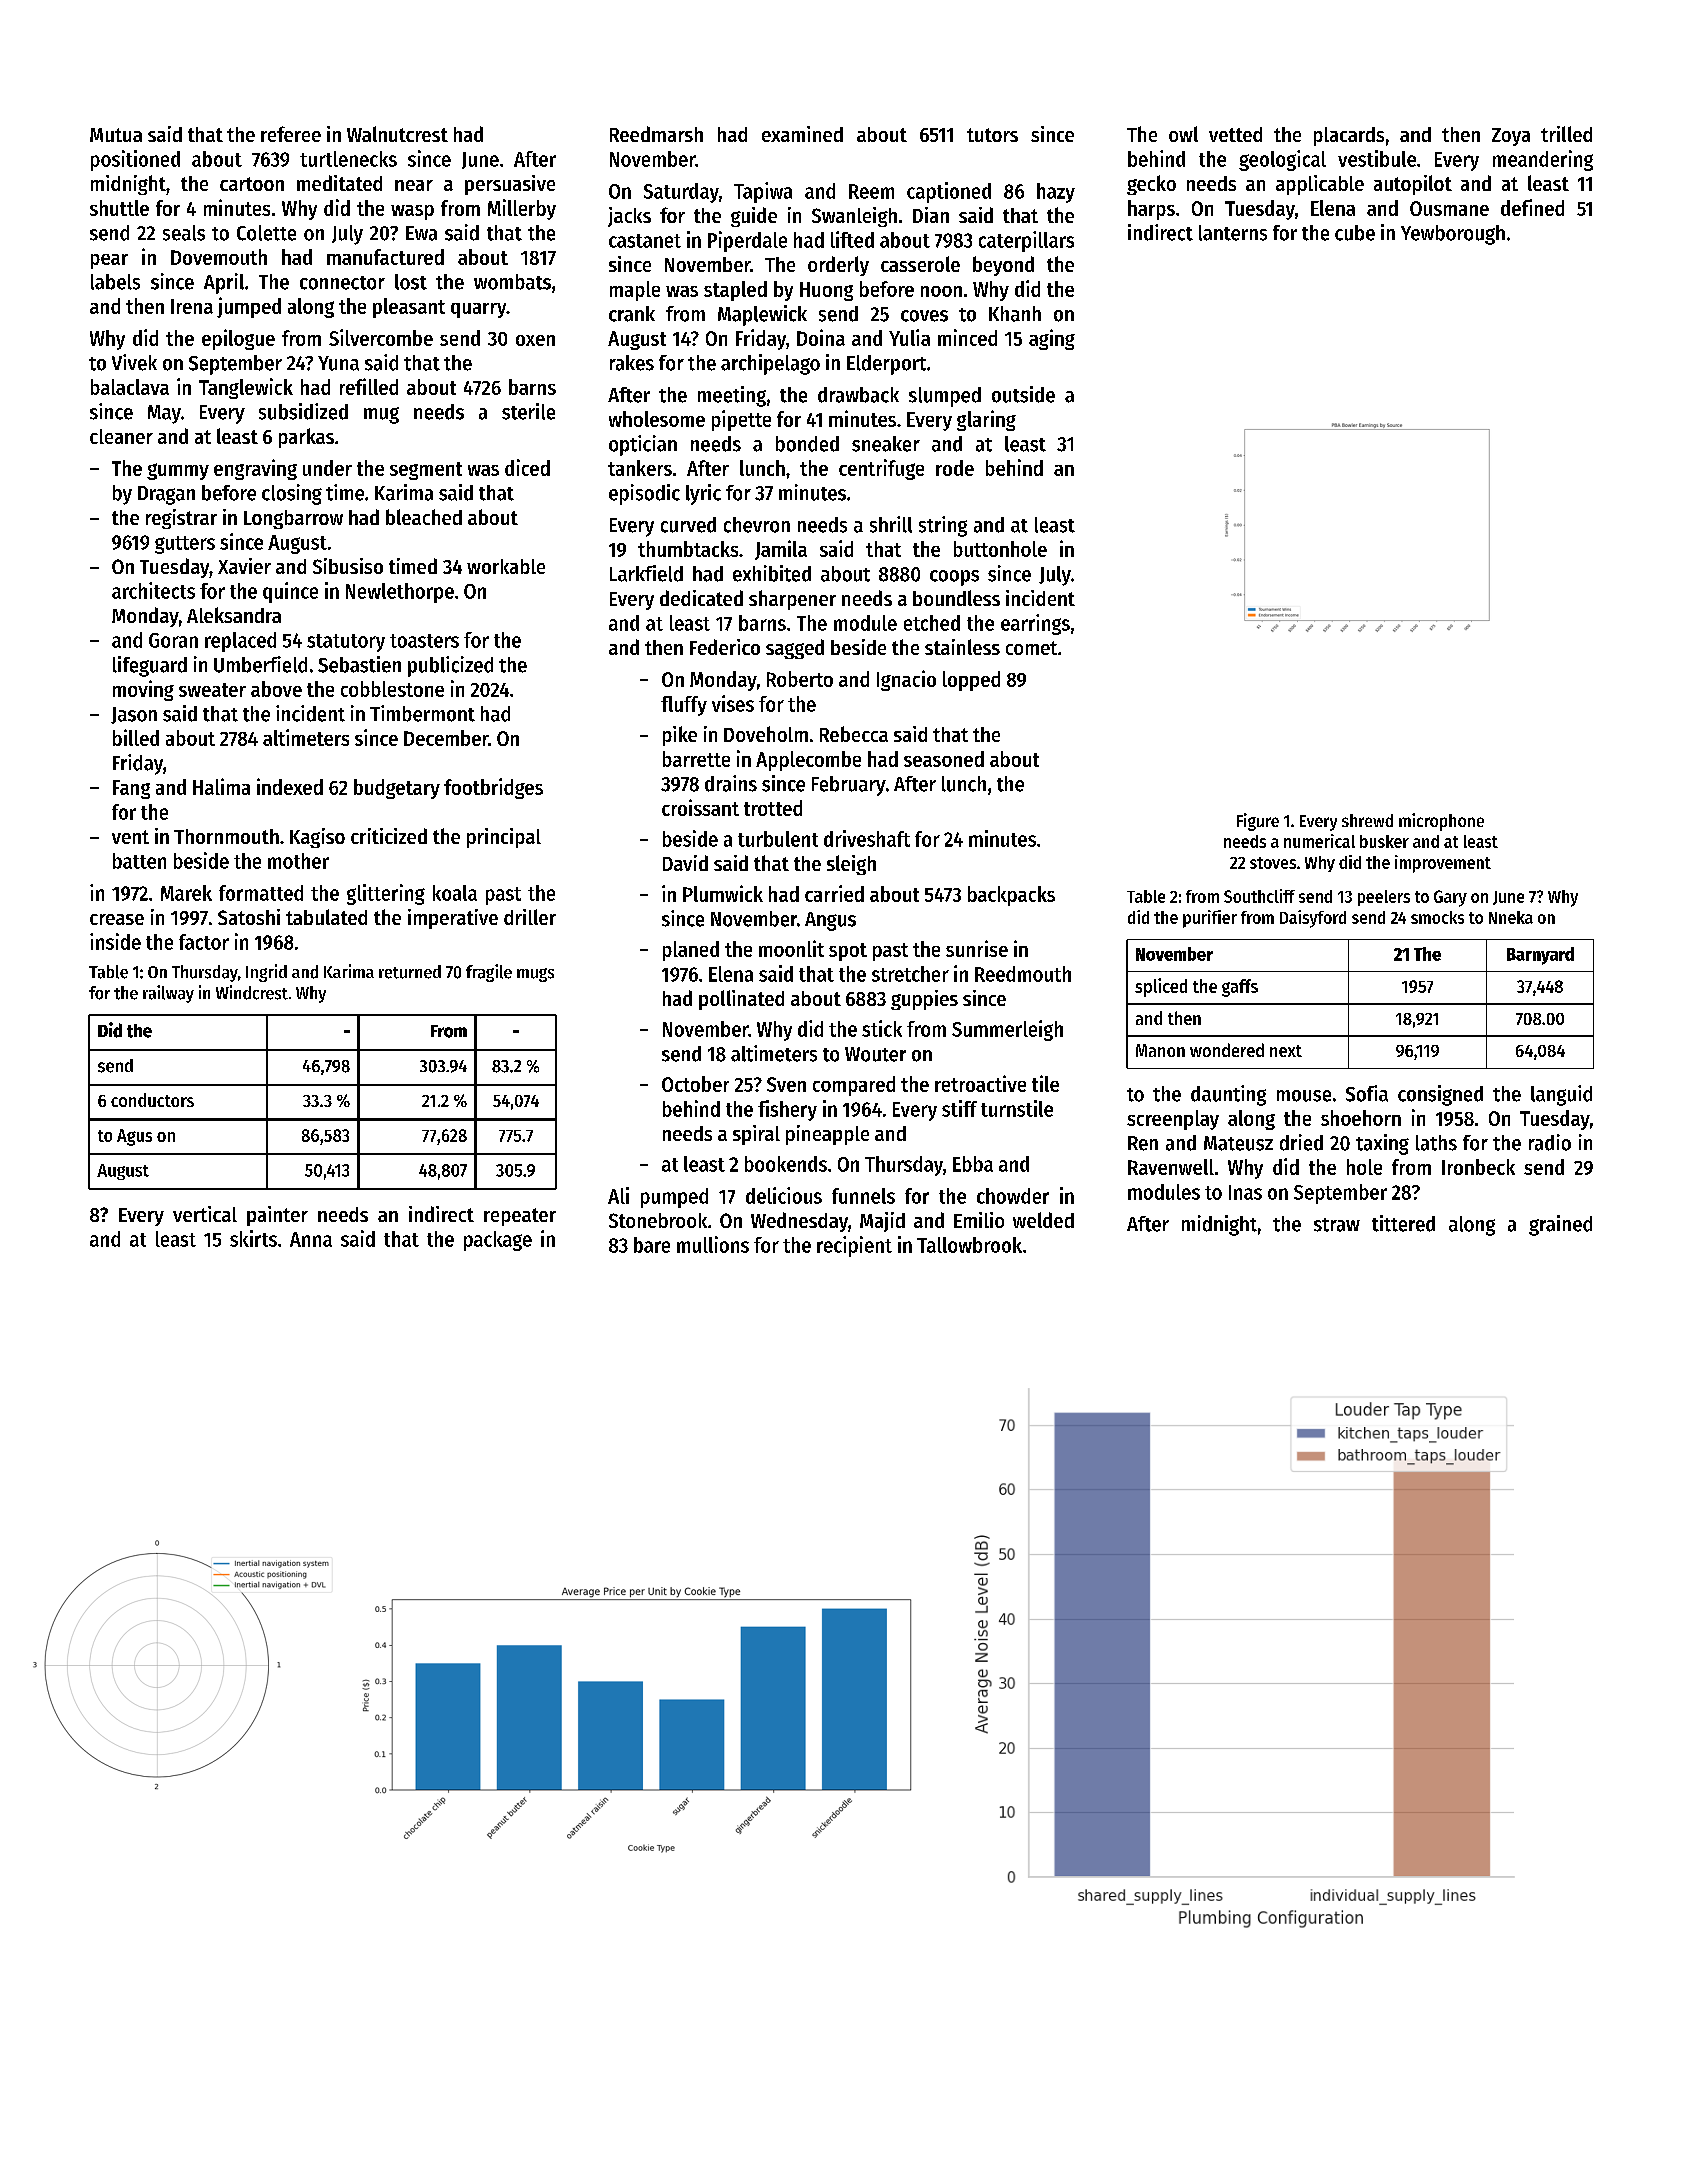 Image resolution: width=1683 pixels, height=2178 pixels. I want to click on earrings, so click(1035, 624).
